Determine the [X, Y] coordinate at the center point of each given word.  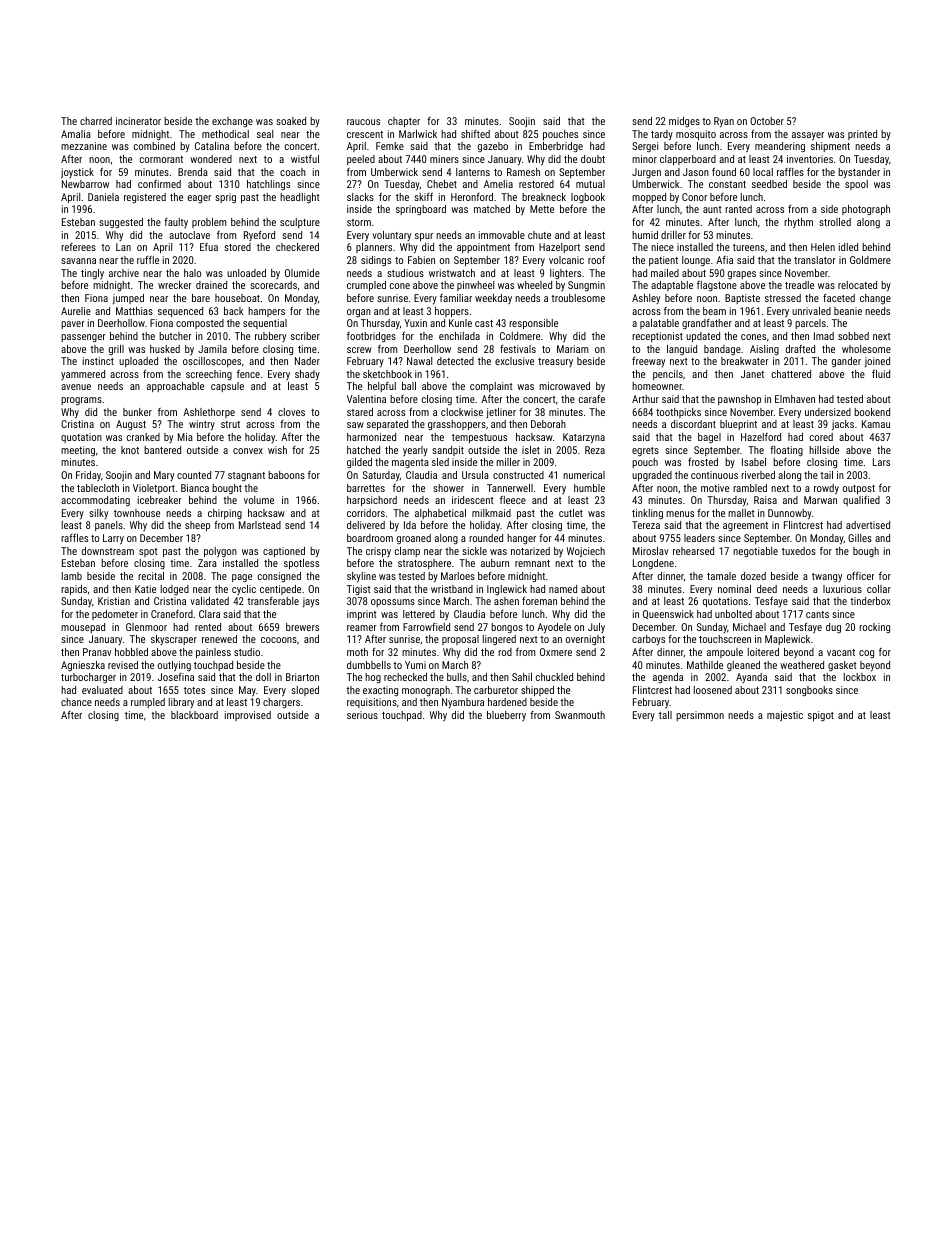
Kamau [876, 424]
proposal [460, 640]
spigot [821, 716]
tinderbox [870, 601]
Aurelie [76, 311]
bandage [722, 350]
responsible [533, 324]
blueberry [506, 716]
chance [76, 702]
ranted [738, 209]
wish [277, 450]
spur [424, 237]
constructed [518, 475]
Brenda [193, 172]
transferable [273, 601]
